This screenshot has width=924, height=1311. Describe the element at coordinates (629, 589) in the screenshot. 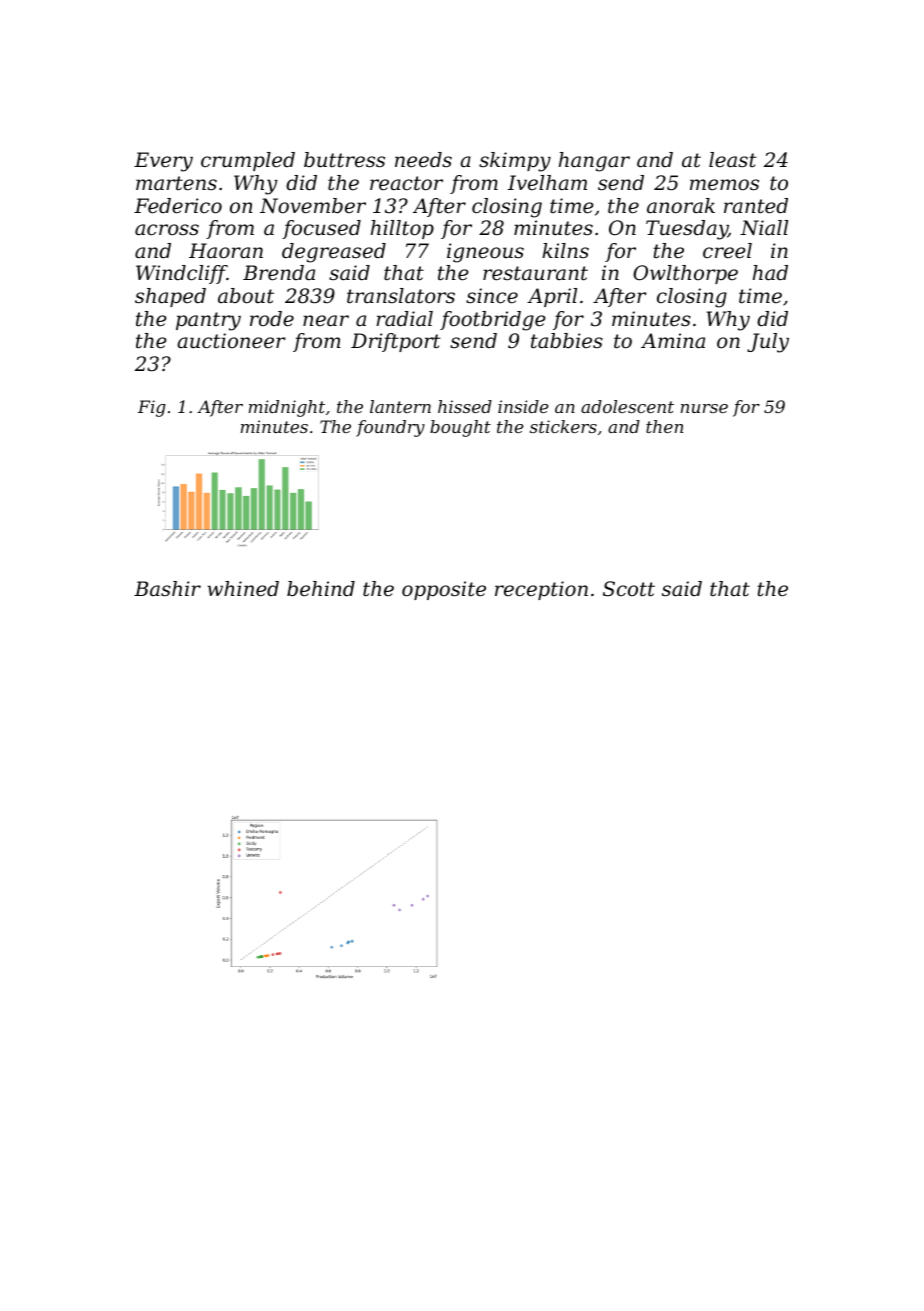

I see `Scott` at that location.
